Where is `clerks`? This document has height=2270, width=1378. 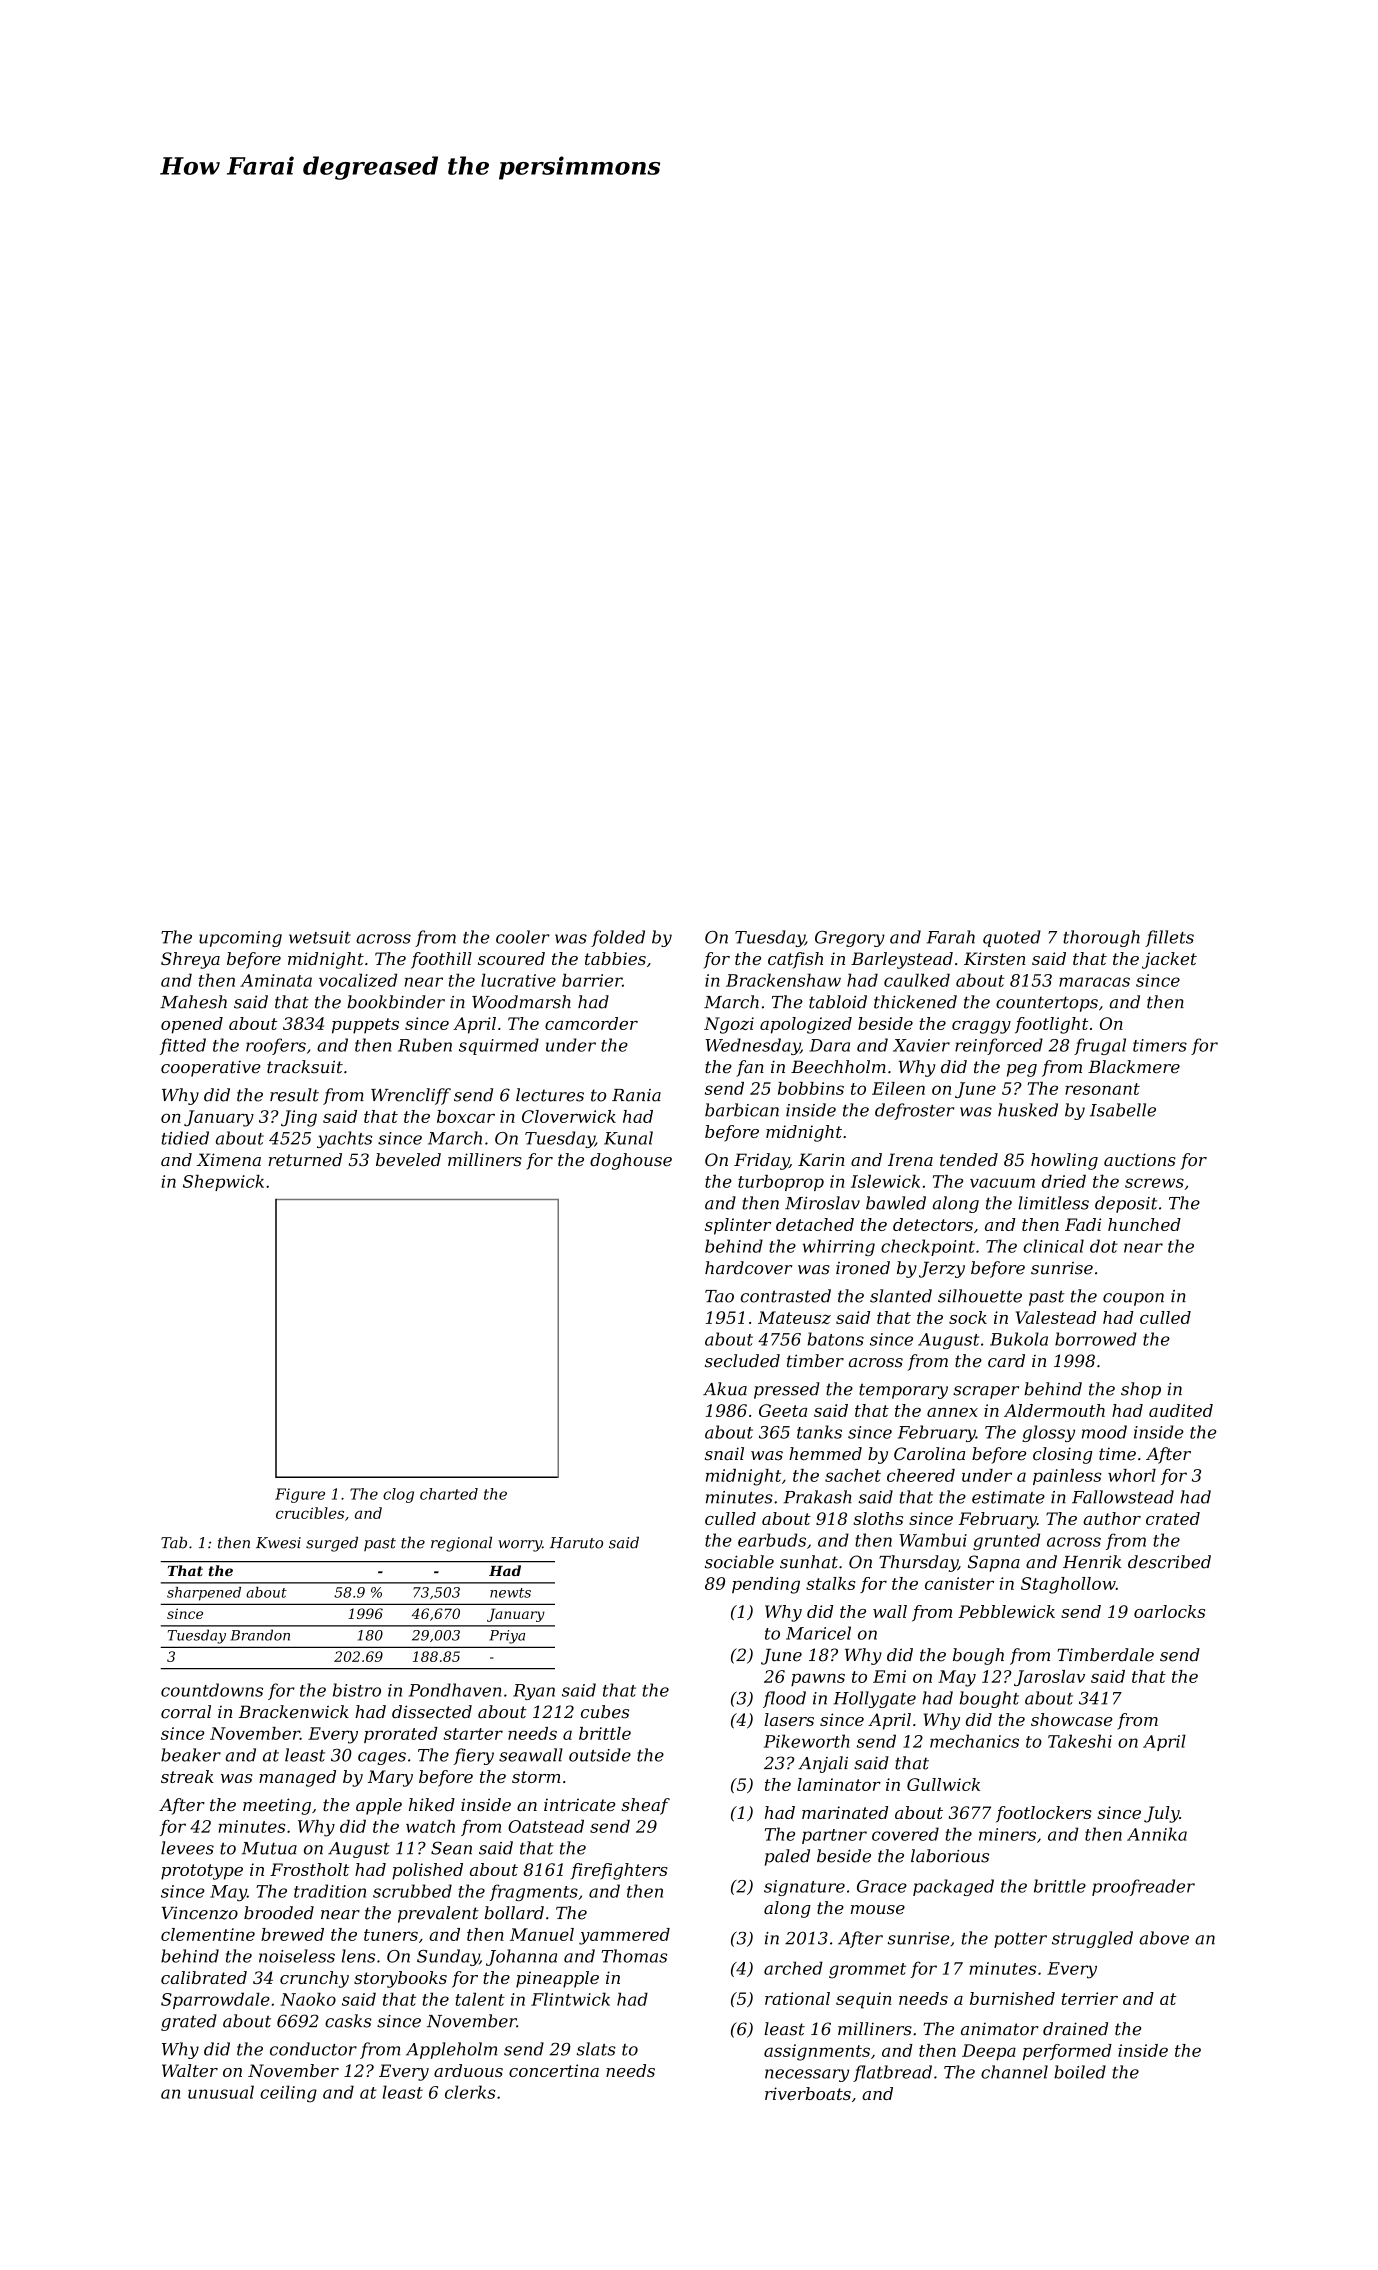
clerks is located at coordinates (470, 2092).
